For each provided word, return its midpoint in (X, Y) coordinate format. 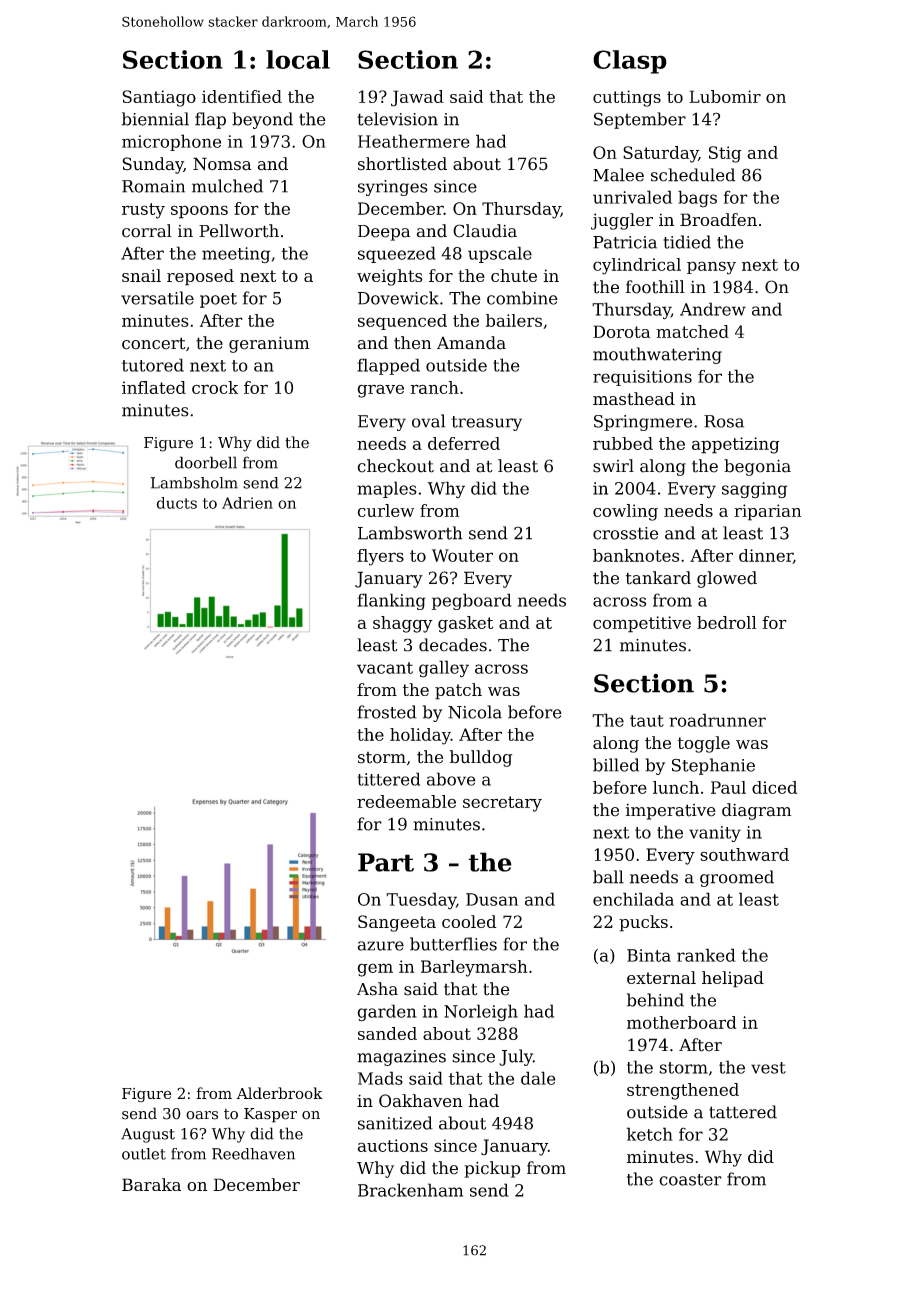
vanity (715, 834)
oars (202, 1115)
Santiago (159, 98)
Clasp (630, 62)
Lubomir (725, 96)
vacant (385, 668)
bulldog (481, 758)
